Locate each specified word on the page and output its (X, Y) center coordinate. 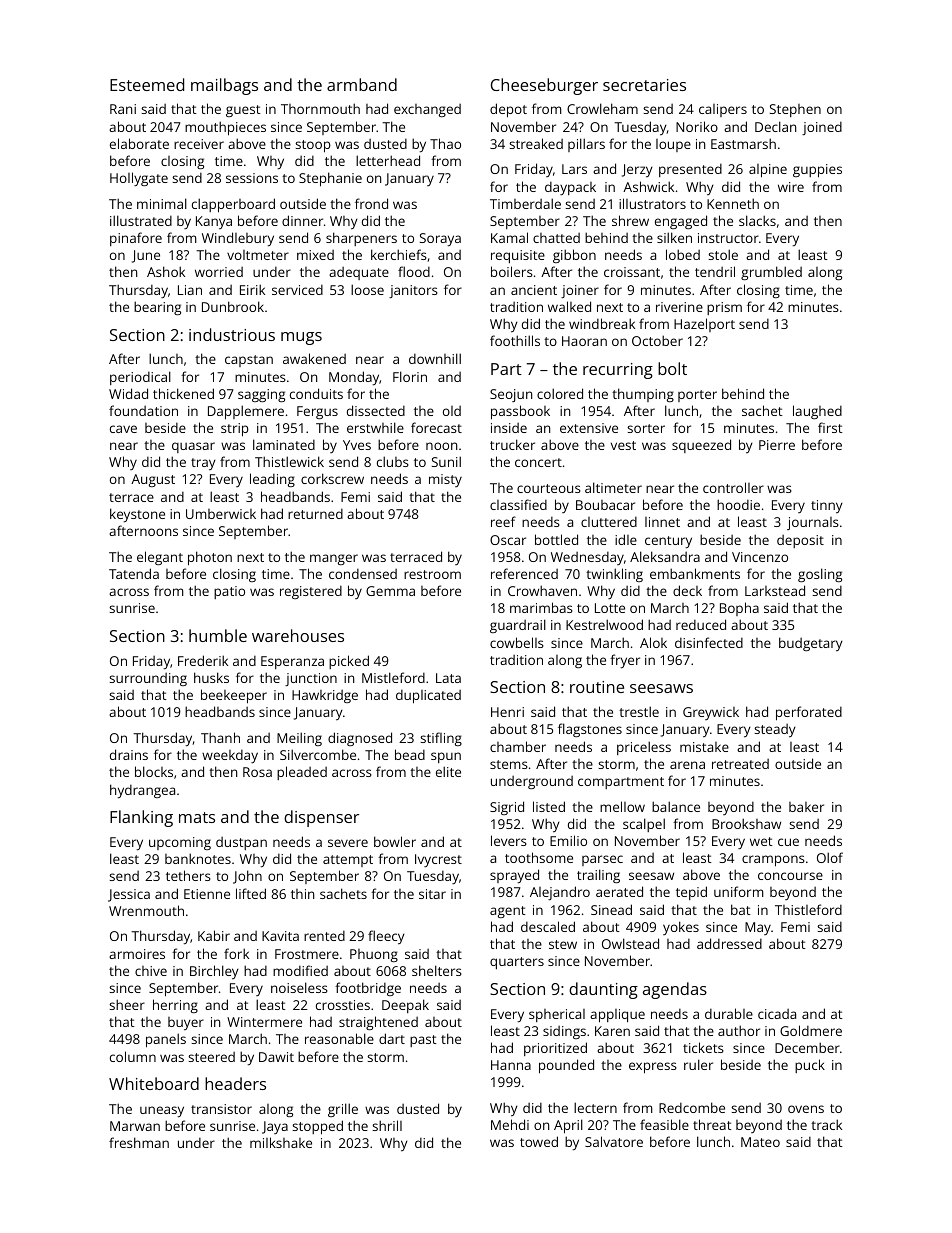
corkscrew (332, 478)
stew (563, 944)
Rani (123, 109)
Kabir (214, 935)
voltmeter (258, 255)
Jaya (275, 1127)
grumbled (771, 273)
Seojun (511, 395)
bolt (672, 368)
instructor (728, 238)
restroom (432, 574)
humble (218, 635)
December (807, 1047)
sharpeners (361, 239)
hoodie (738, 504)
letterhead (388, 160)
